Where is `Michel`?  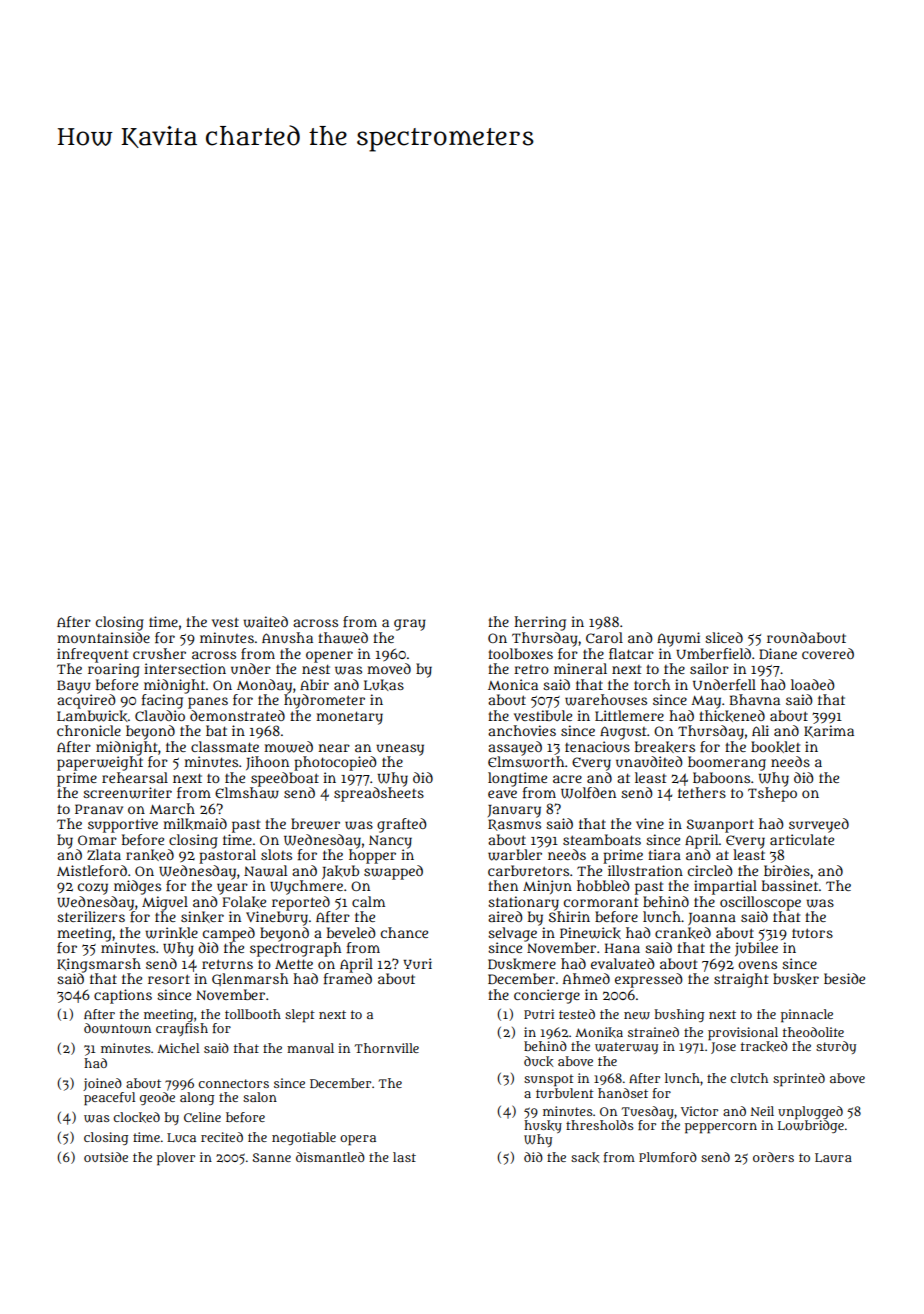
Michel is located at coordinates (178, 1048).
